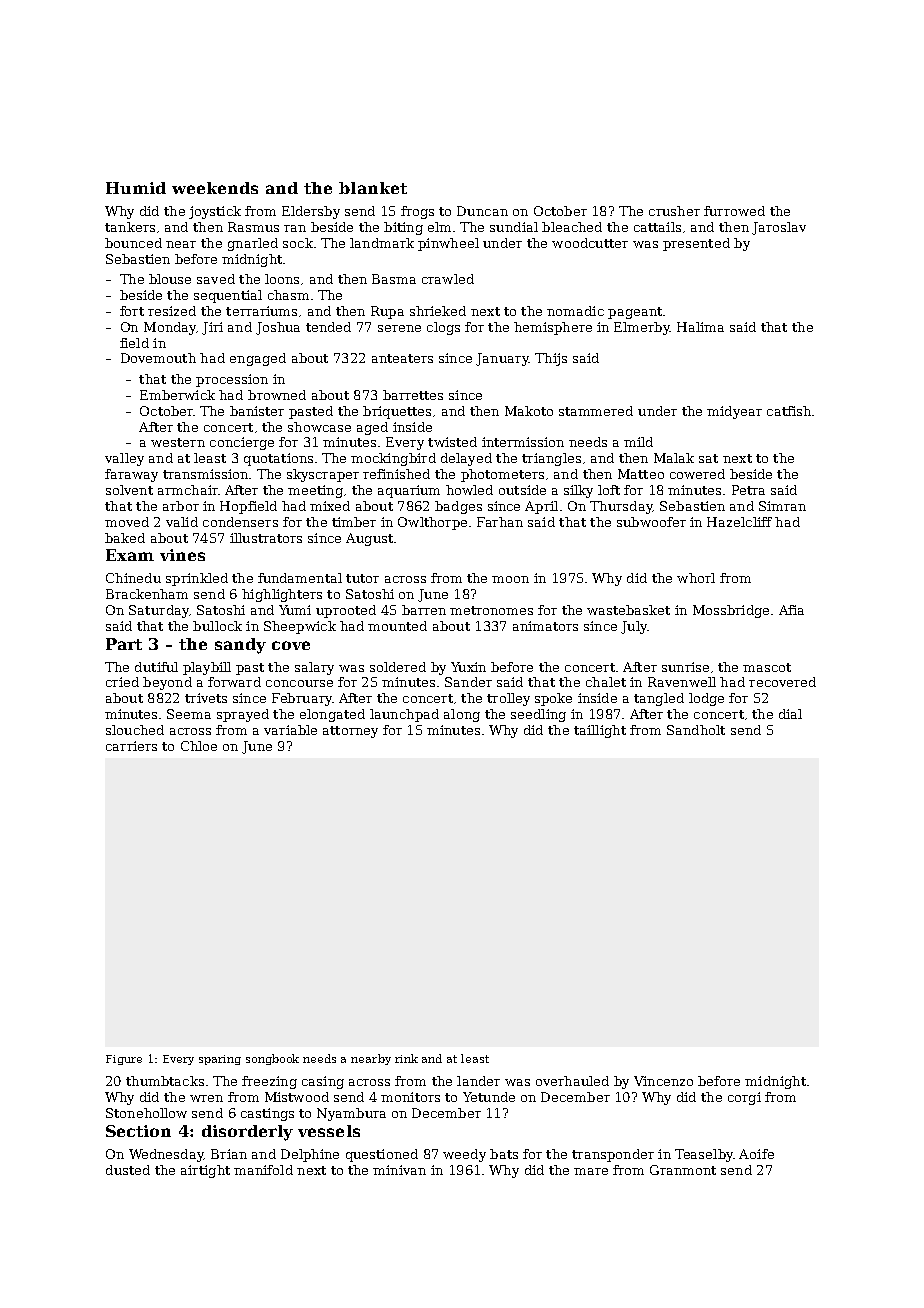 The height and width of the screenshot is (1308, 924). I want to click on terrariums, so click(261, 311).
